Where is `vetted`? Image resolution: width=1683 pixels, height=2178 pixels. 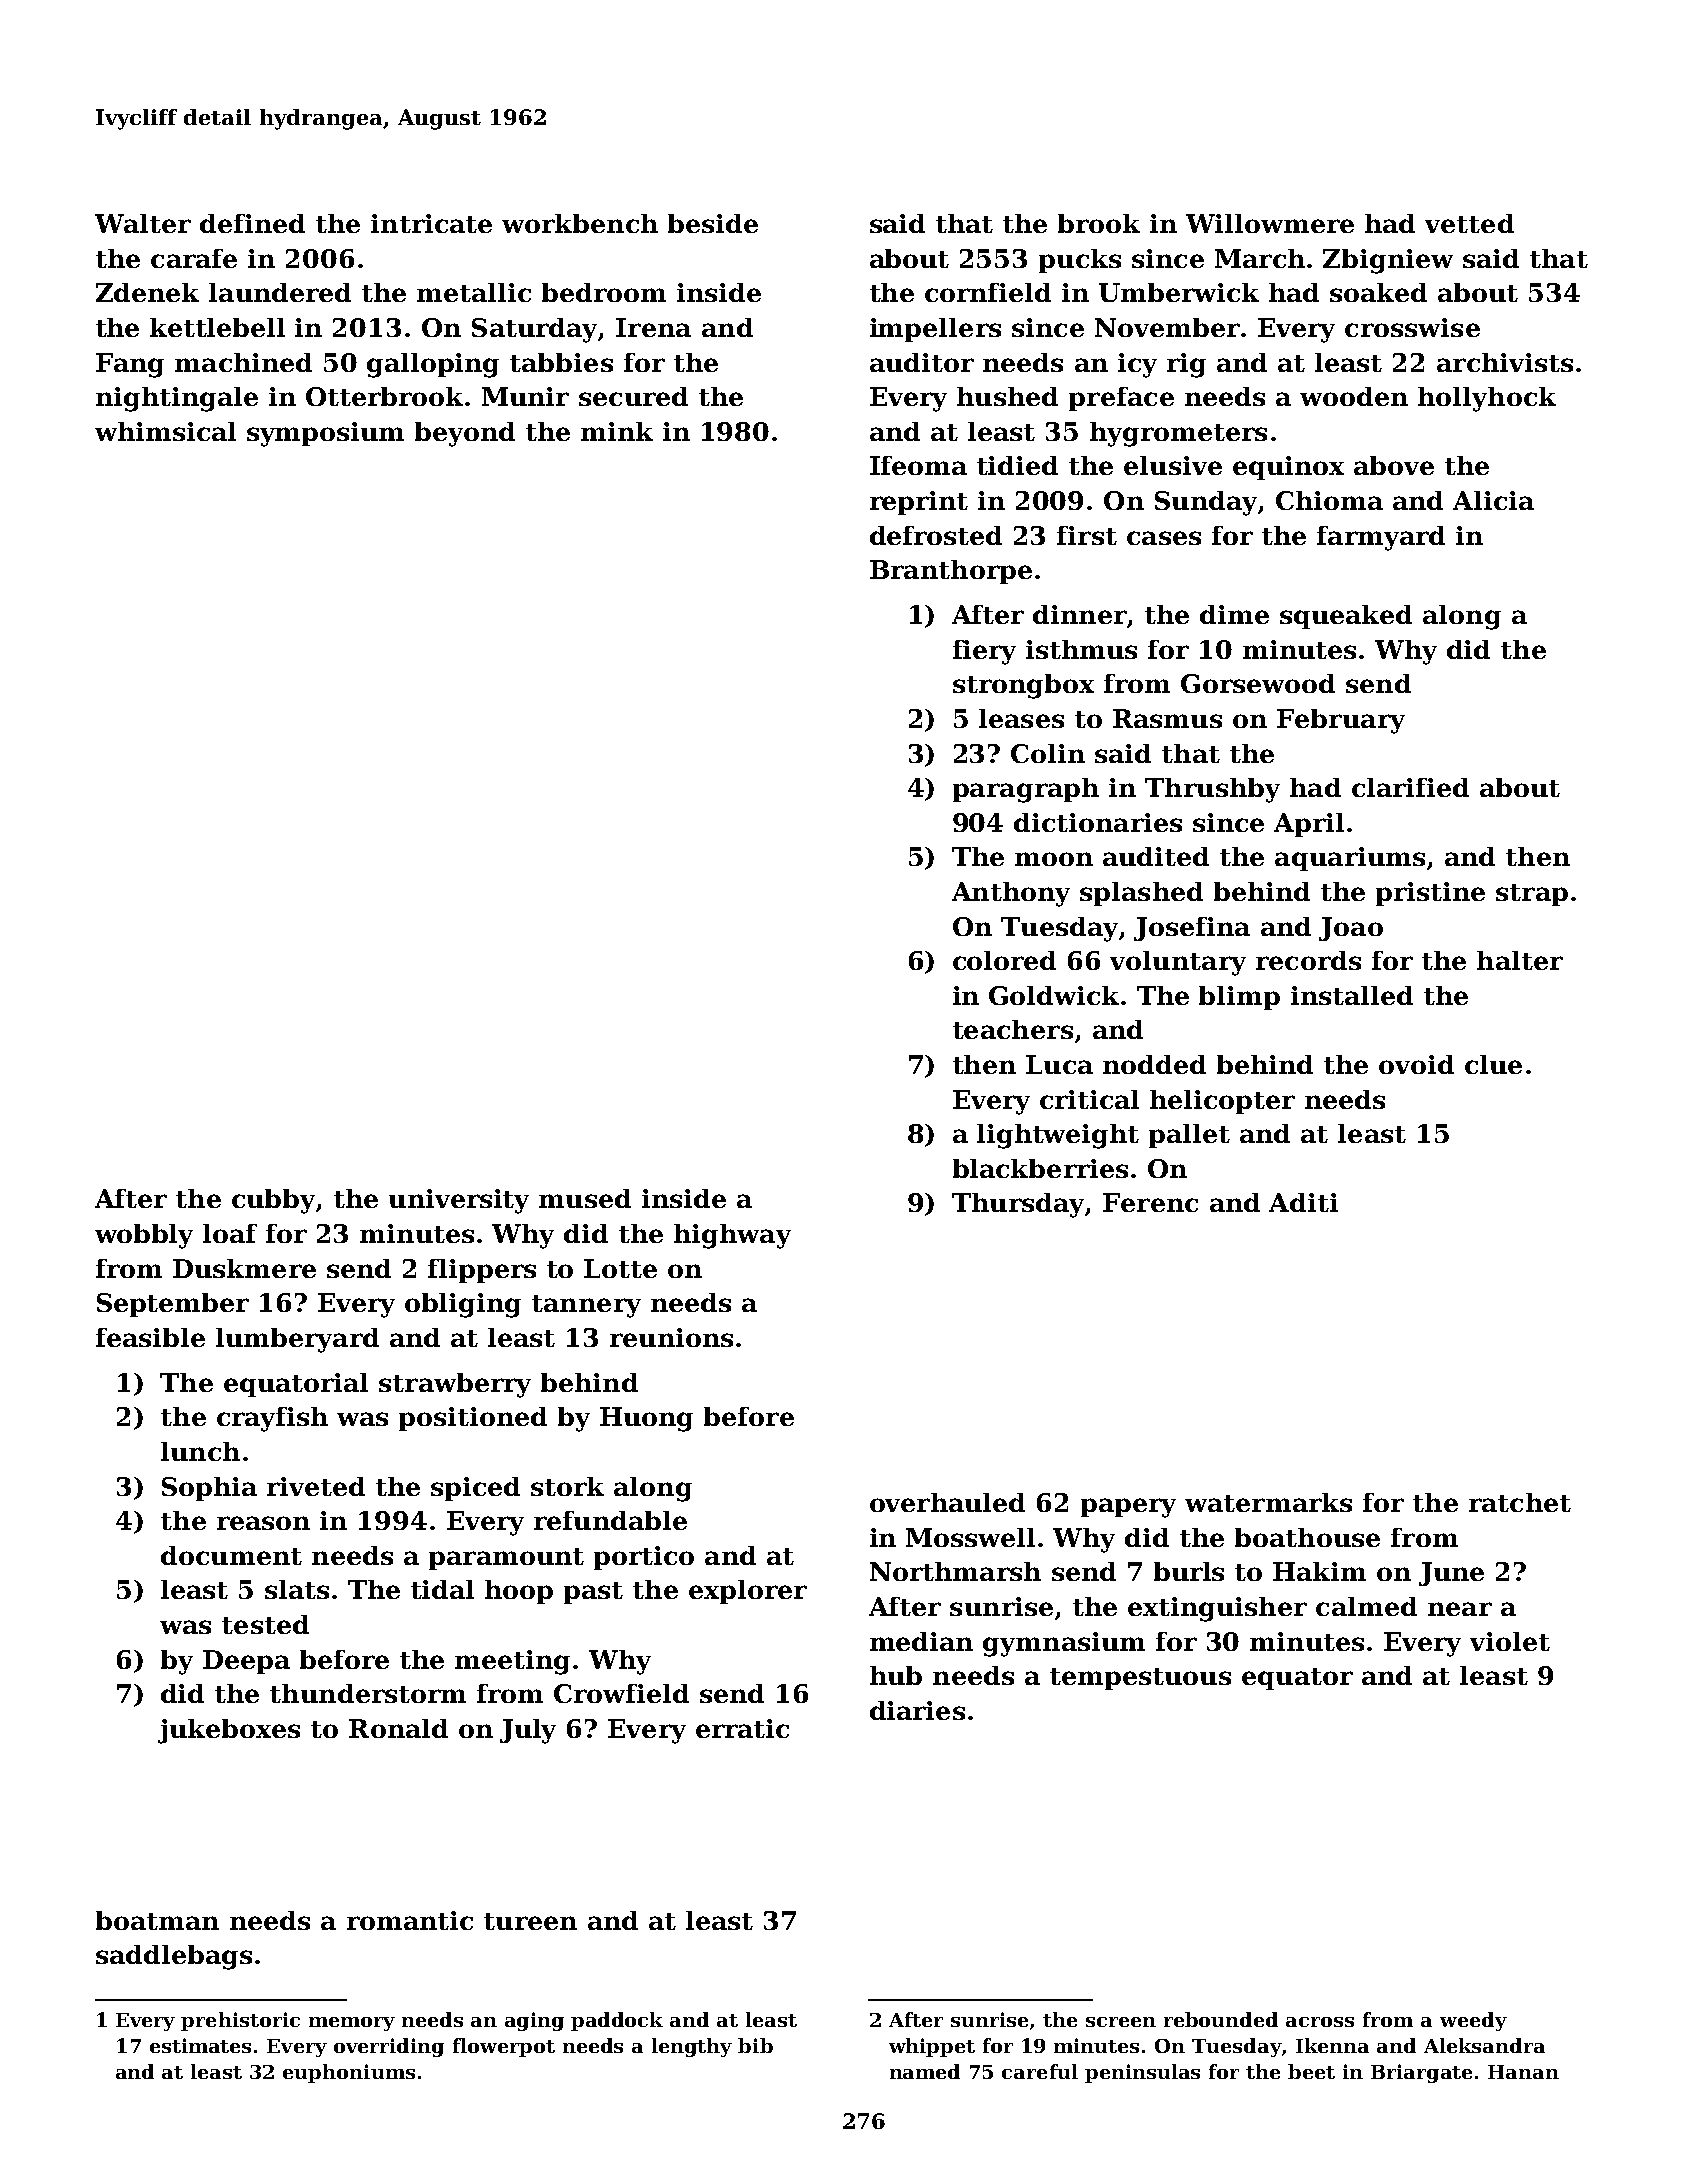 vetted is located at coordinates (1469, 223).
